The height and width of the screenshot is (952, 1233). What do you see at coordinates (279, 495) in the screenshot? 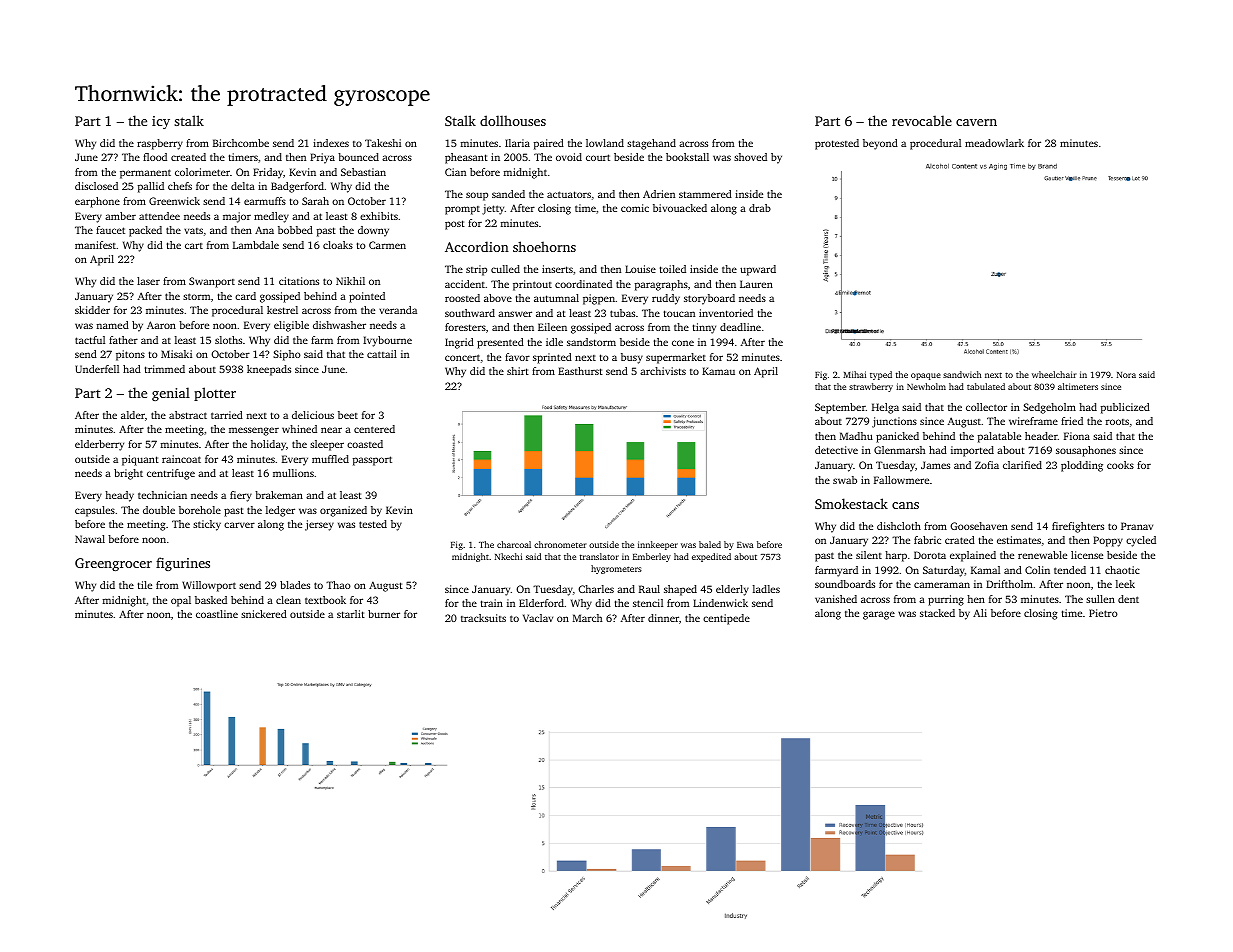
I see `brakeman` at bounding box center [279, 495].
